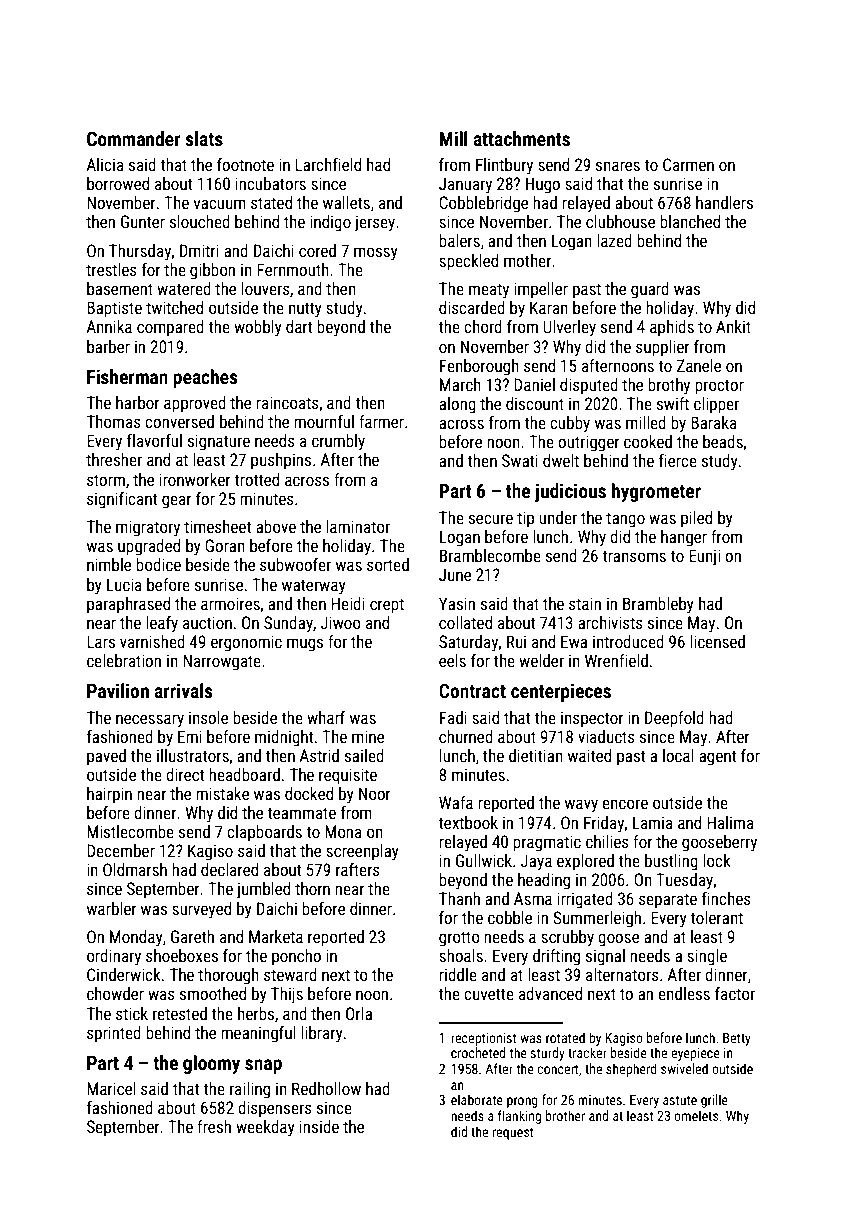  I want to click on speckled, so click(468, 262).
